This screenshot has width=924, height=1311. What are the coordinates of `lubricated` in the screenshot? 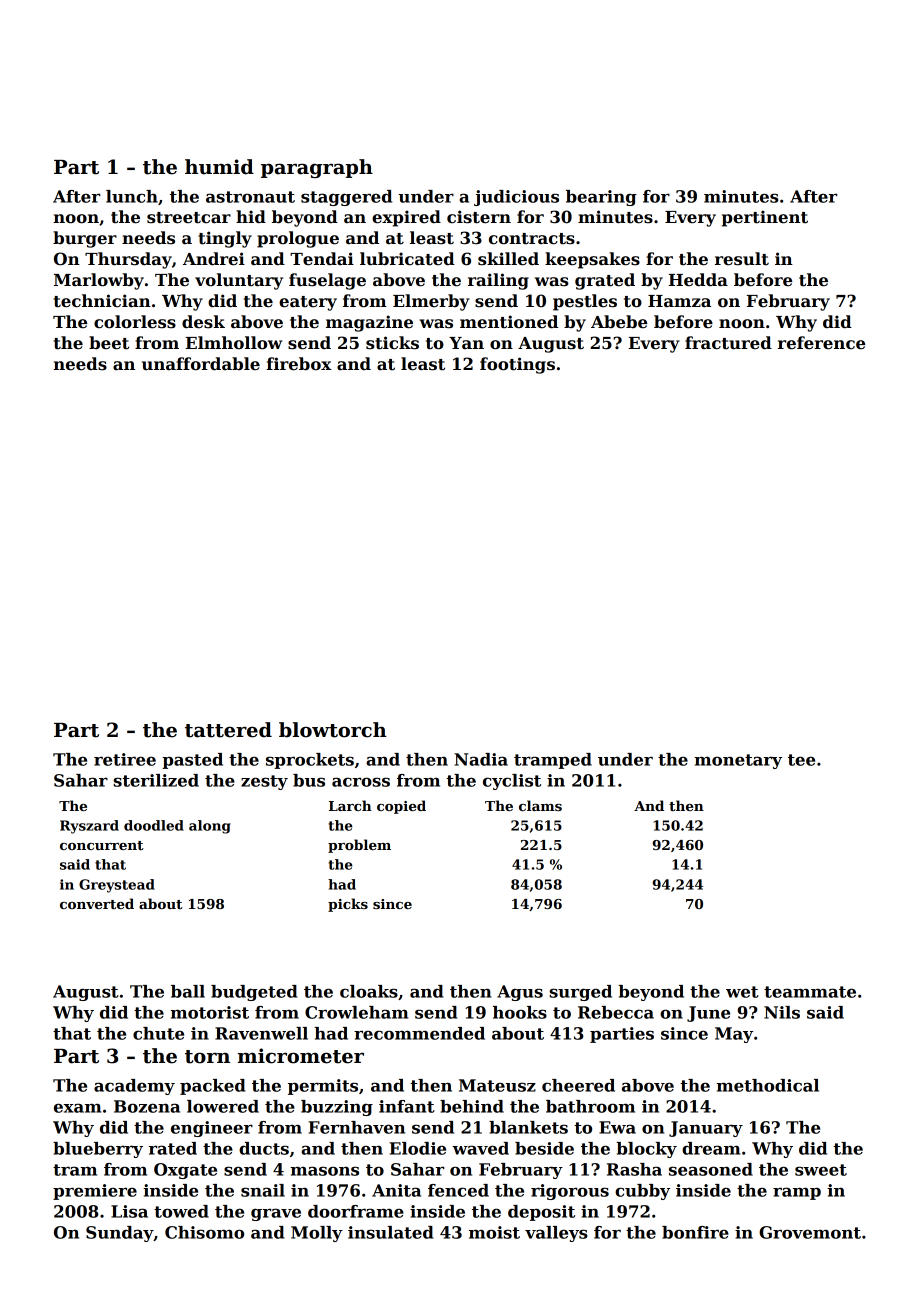 It's located at (407, 259).
